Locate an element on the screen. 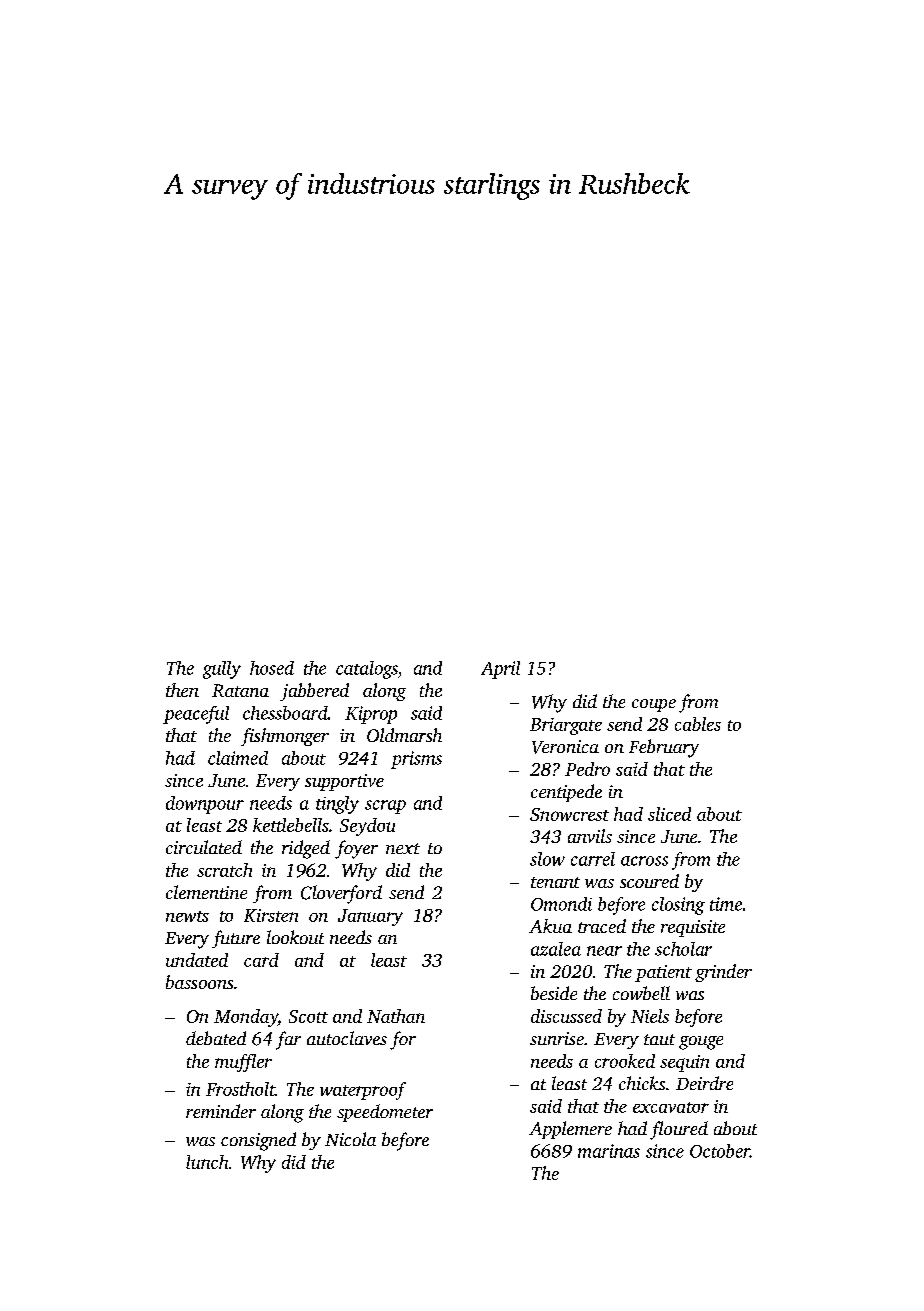 Image resolution: width=924 pixels, height=1311 pixels. downpour is located at coordinates (205, 805).
